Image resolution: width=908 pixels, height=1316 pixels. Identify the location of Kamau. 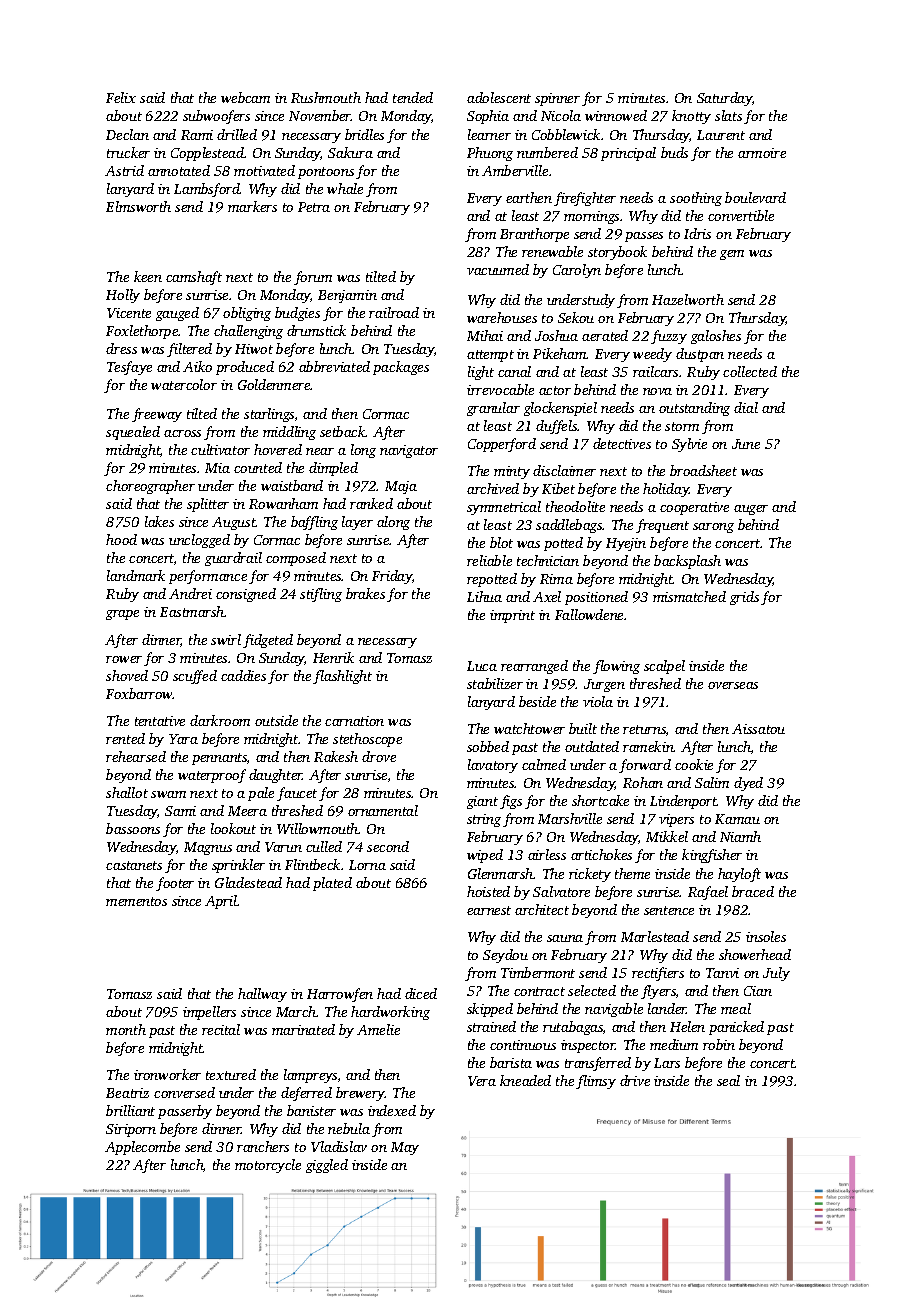
(737, 819).
